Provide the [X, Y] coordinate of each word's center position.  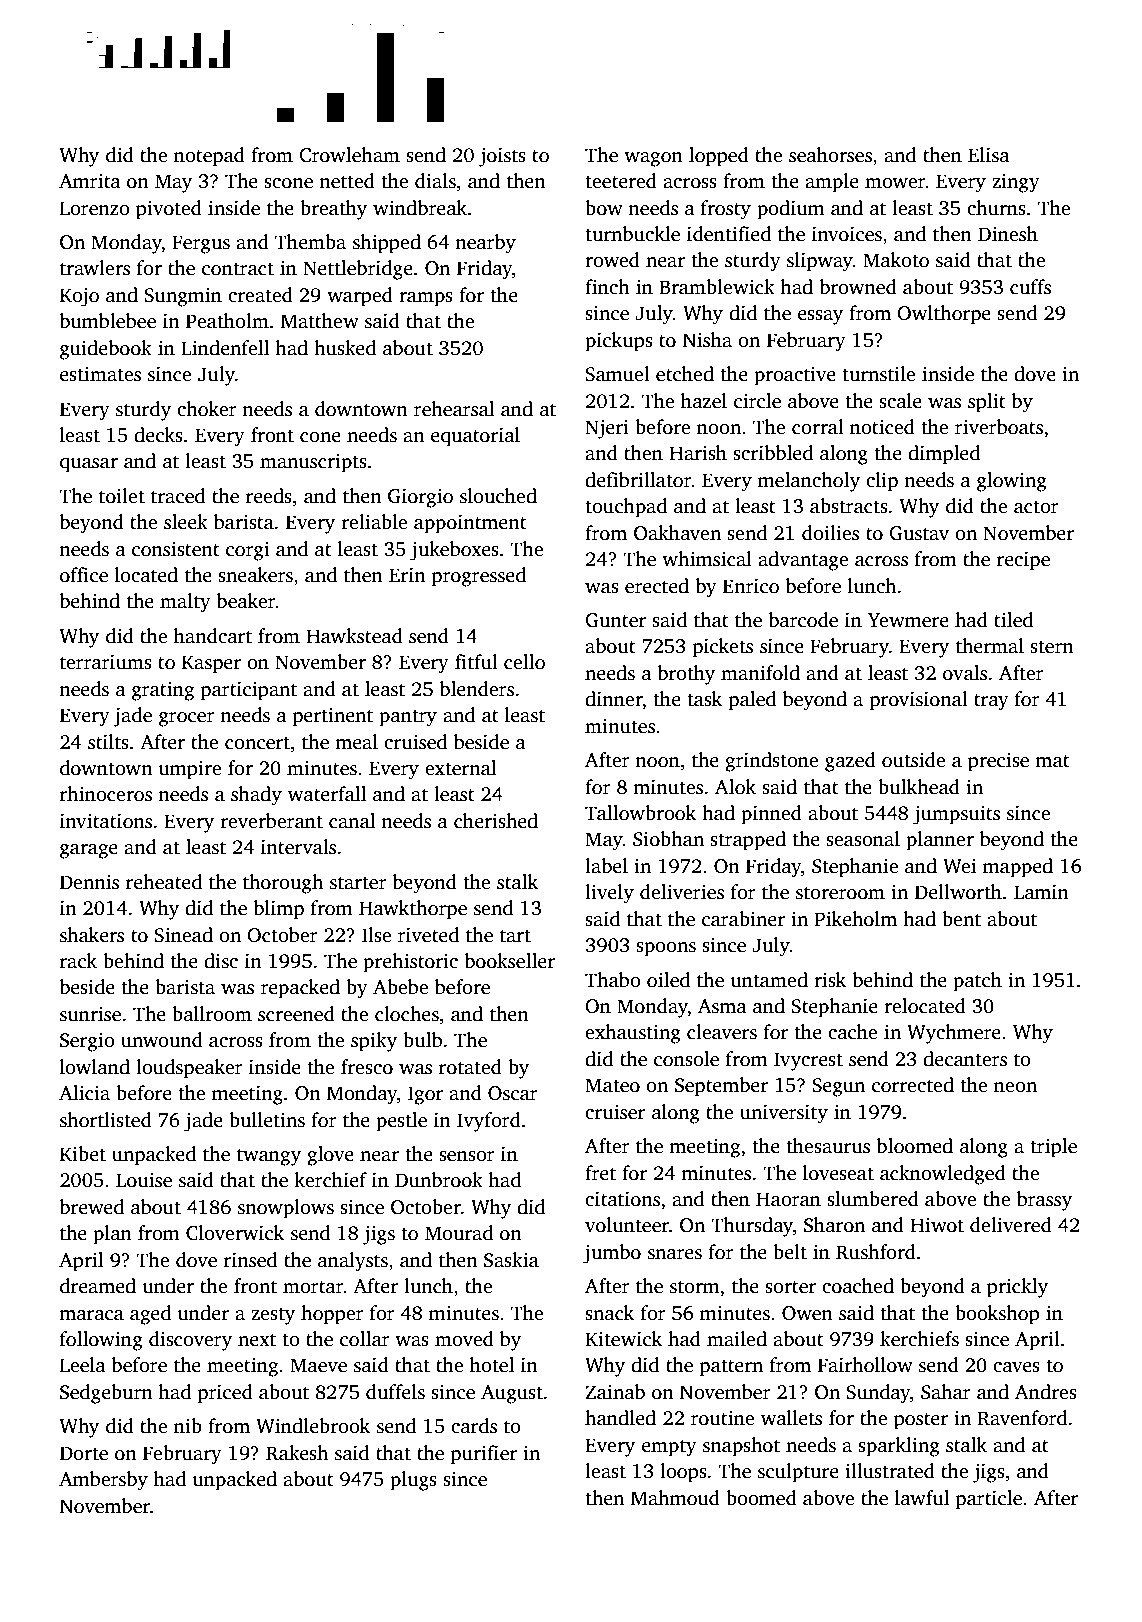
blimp [279, 910]
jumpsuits [956, 815]
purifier [484, 1455]
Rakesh [297, 1453]
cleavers [722, 1032]
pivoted [169, 210]
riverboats [999, 427]
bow [604, 208]
